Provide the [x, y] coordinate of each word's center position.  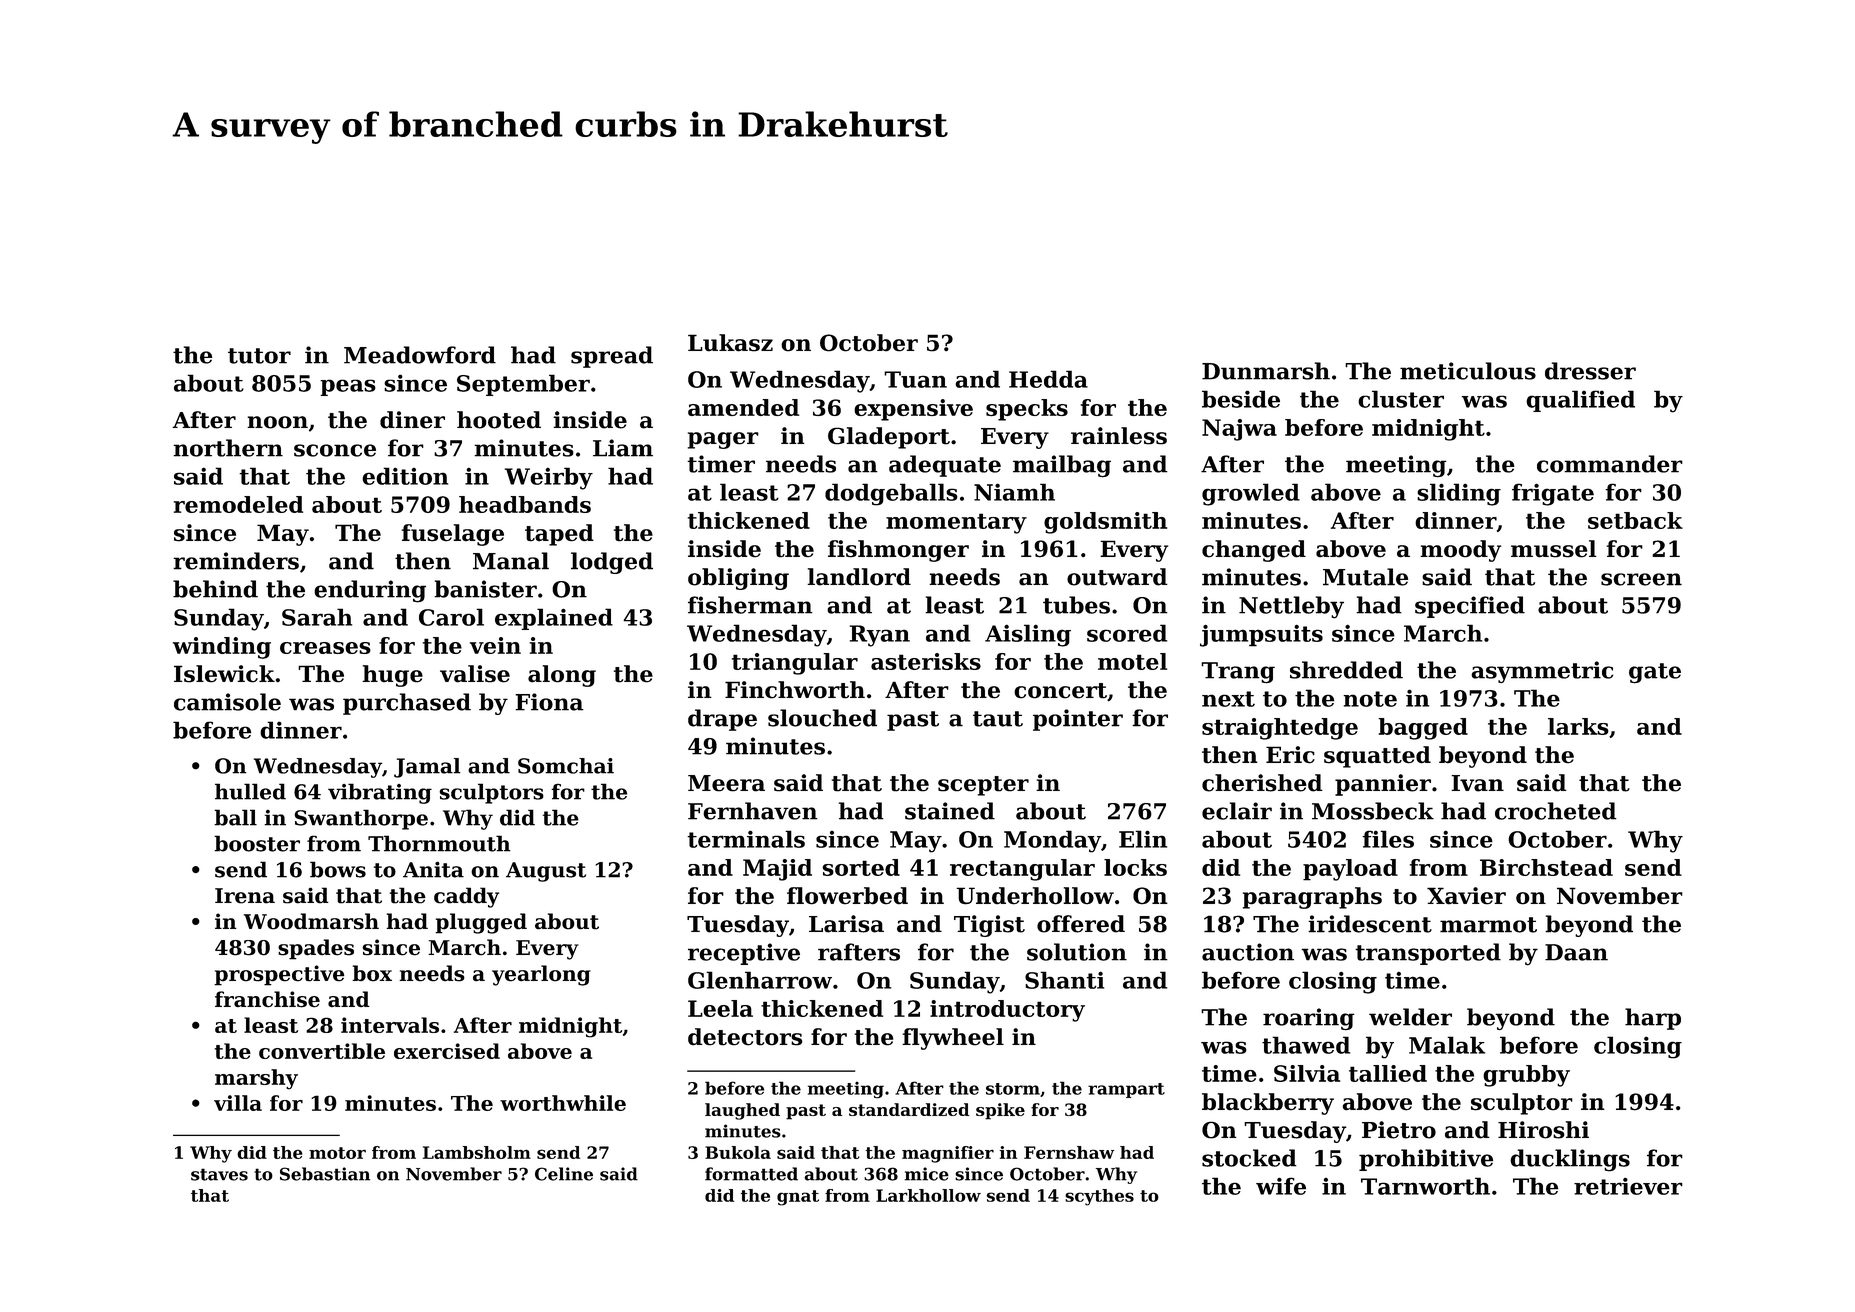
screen [1641, 579]
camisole [227, 702]
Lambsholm [477, 1152]
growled [1251, 494]
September [523, 385]
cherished [1262, 783]
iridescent [1370, 924]
